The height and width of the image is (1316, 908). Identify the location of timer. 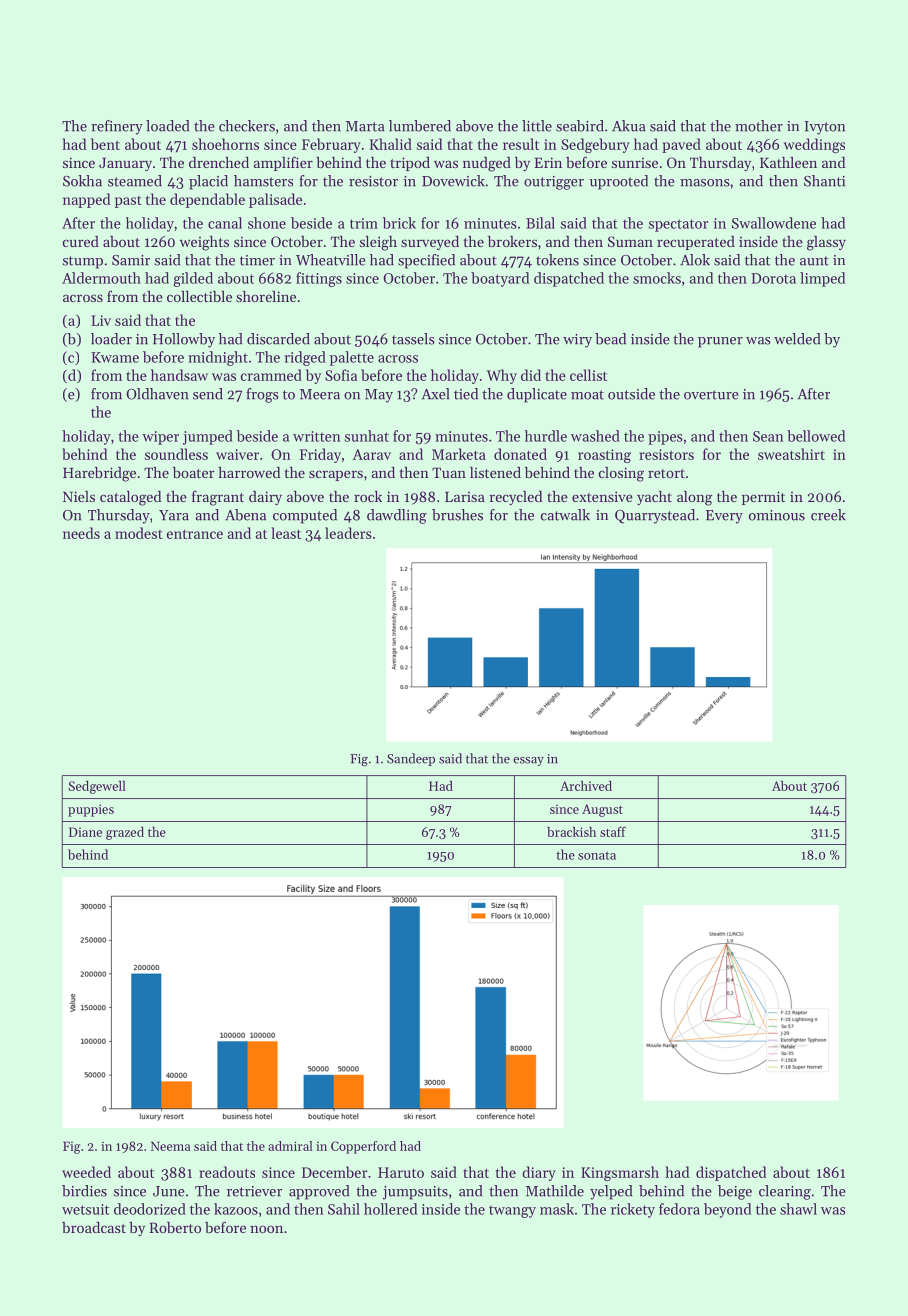
(257, 260).
